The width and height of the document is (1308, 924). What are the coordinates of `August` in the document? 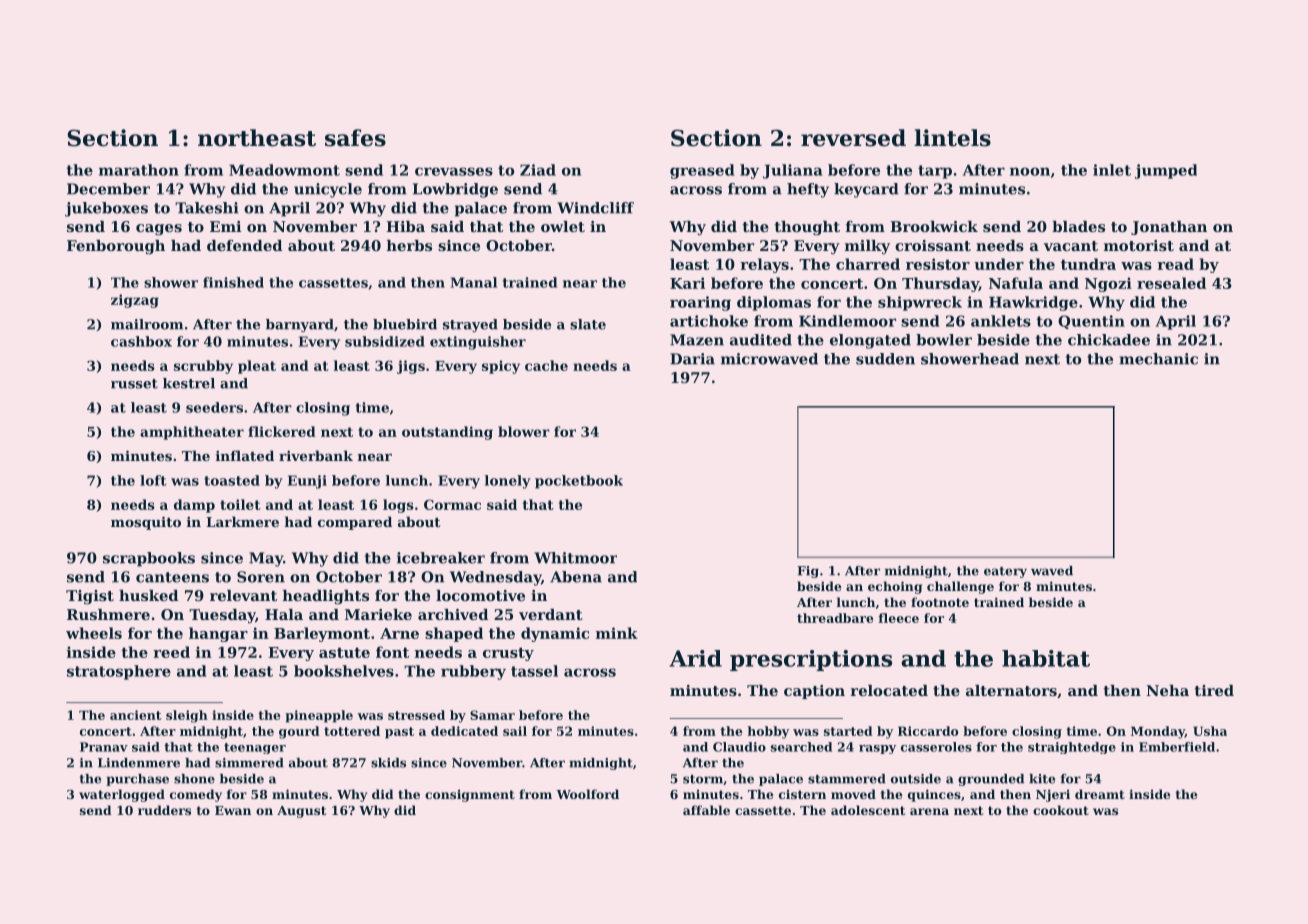 It's located at (301, 812).
